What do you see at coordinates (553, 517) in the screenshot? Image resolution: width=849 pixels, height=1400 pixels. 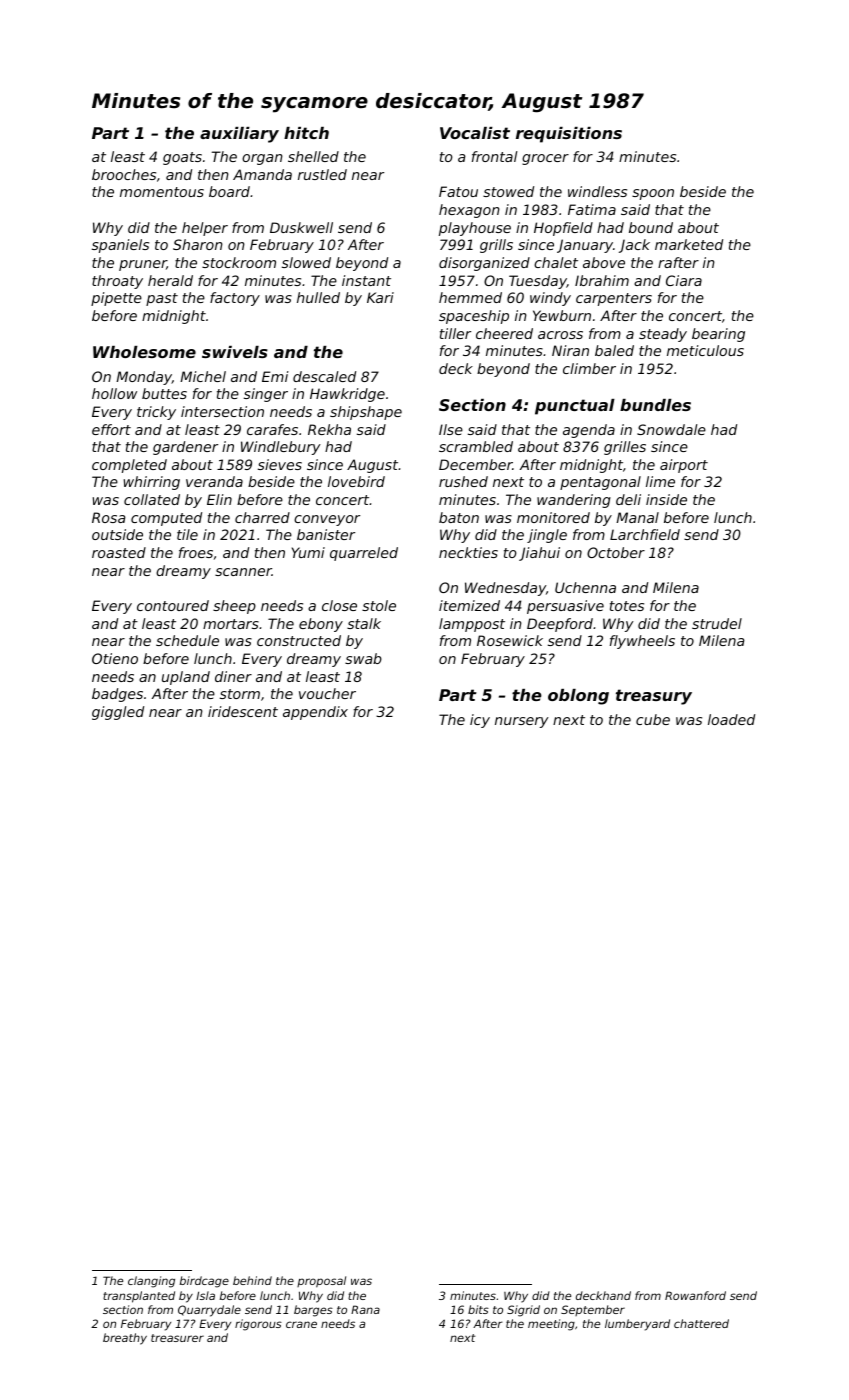 I see `monitored` at bounding box center [553, 517].
